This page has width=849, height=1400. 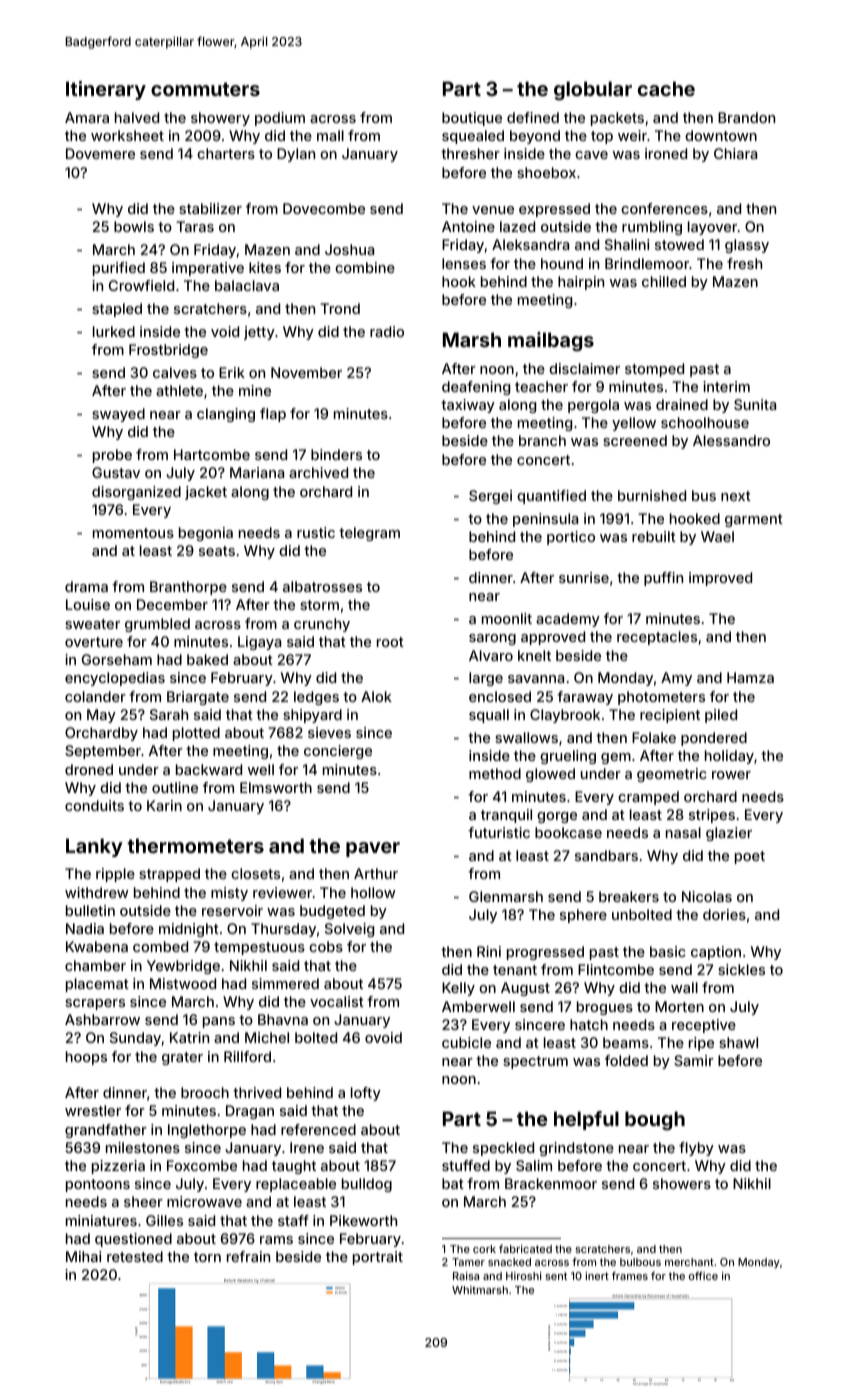 I want to click on breakers, so click(x=629, y=896).
